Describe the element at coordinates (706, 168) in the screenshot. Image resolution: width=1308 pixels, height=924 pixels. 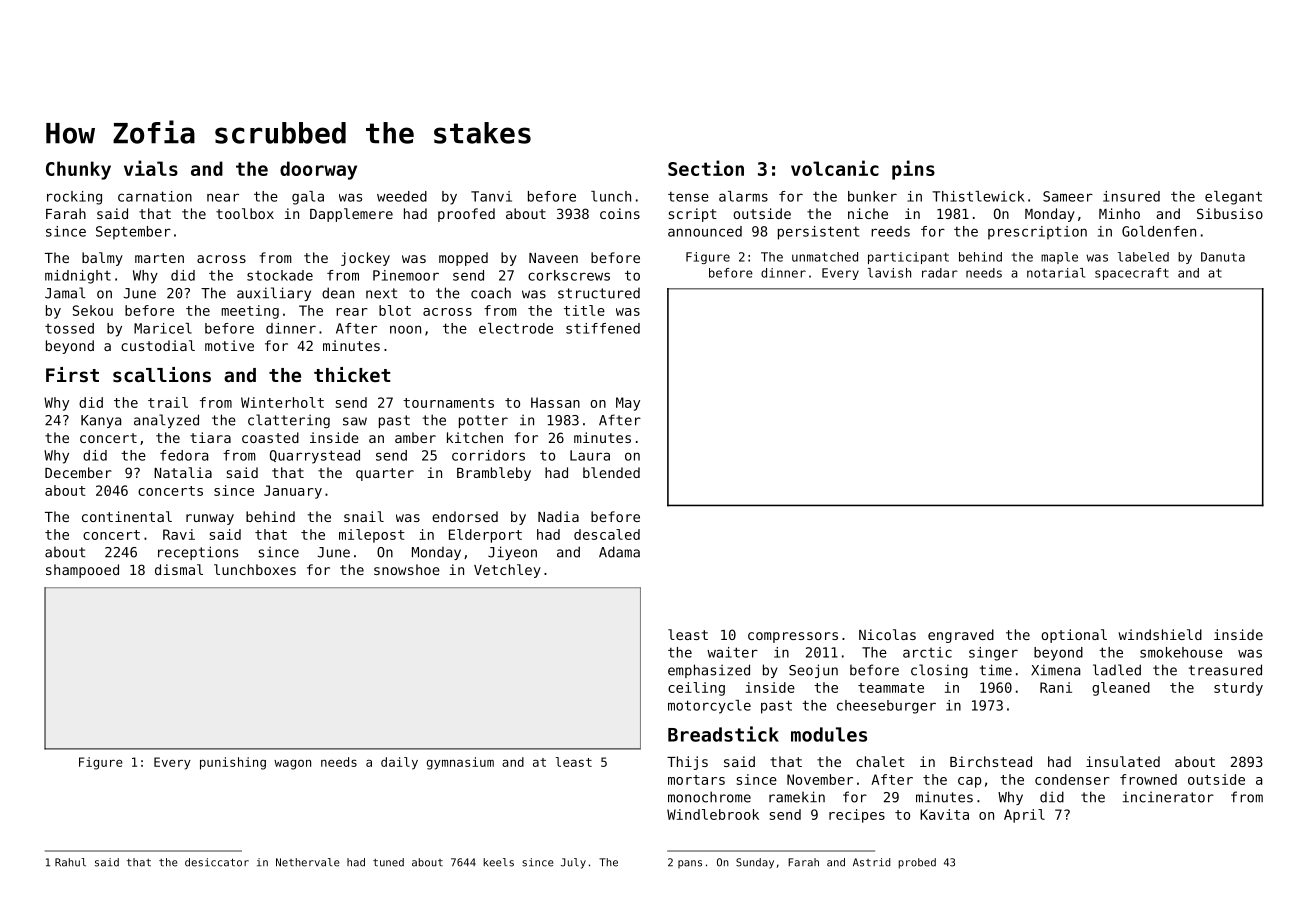
I see `Section` at that location.
